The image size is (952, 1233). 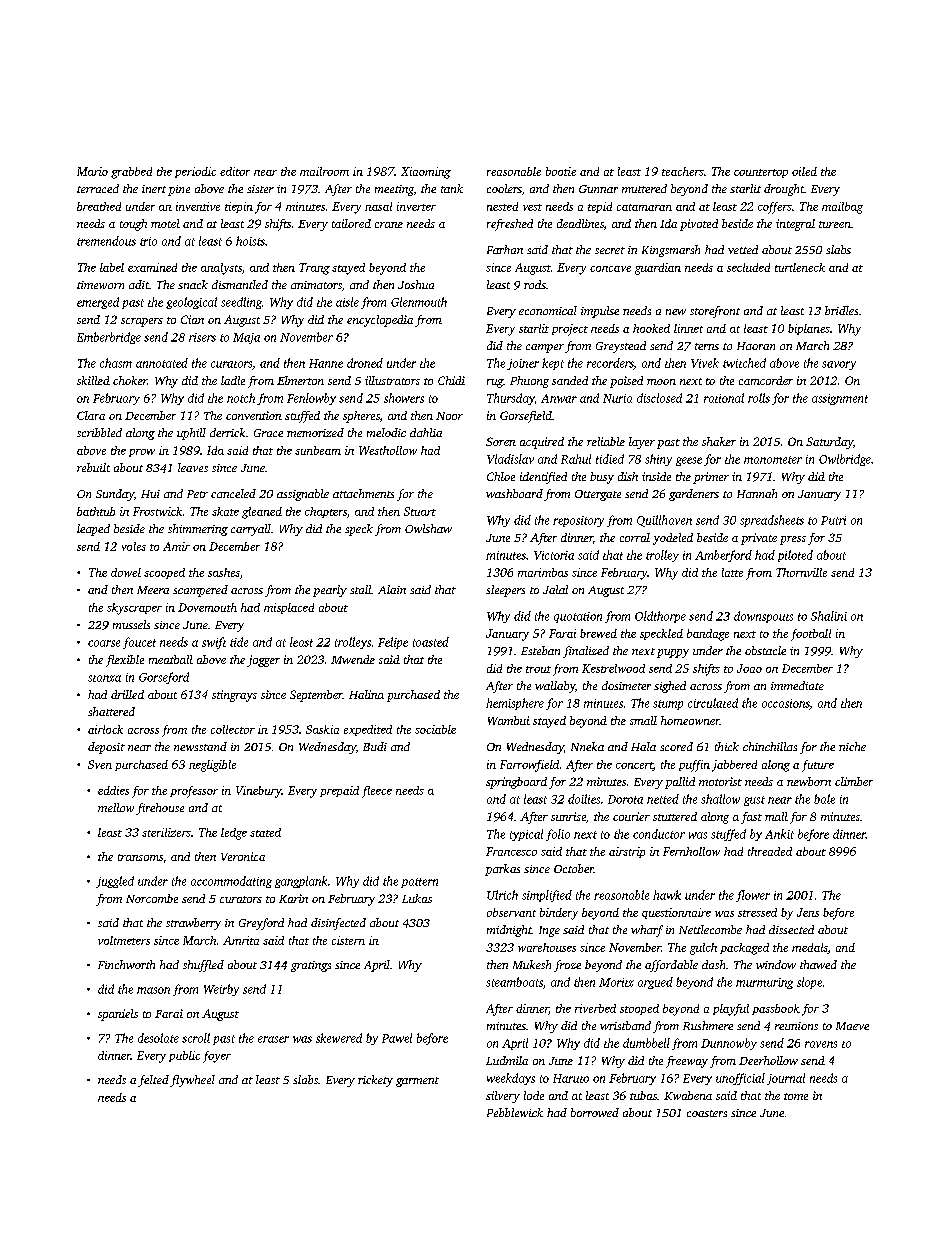 I want to click on pattern, so click(x=419, y=883).
